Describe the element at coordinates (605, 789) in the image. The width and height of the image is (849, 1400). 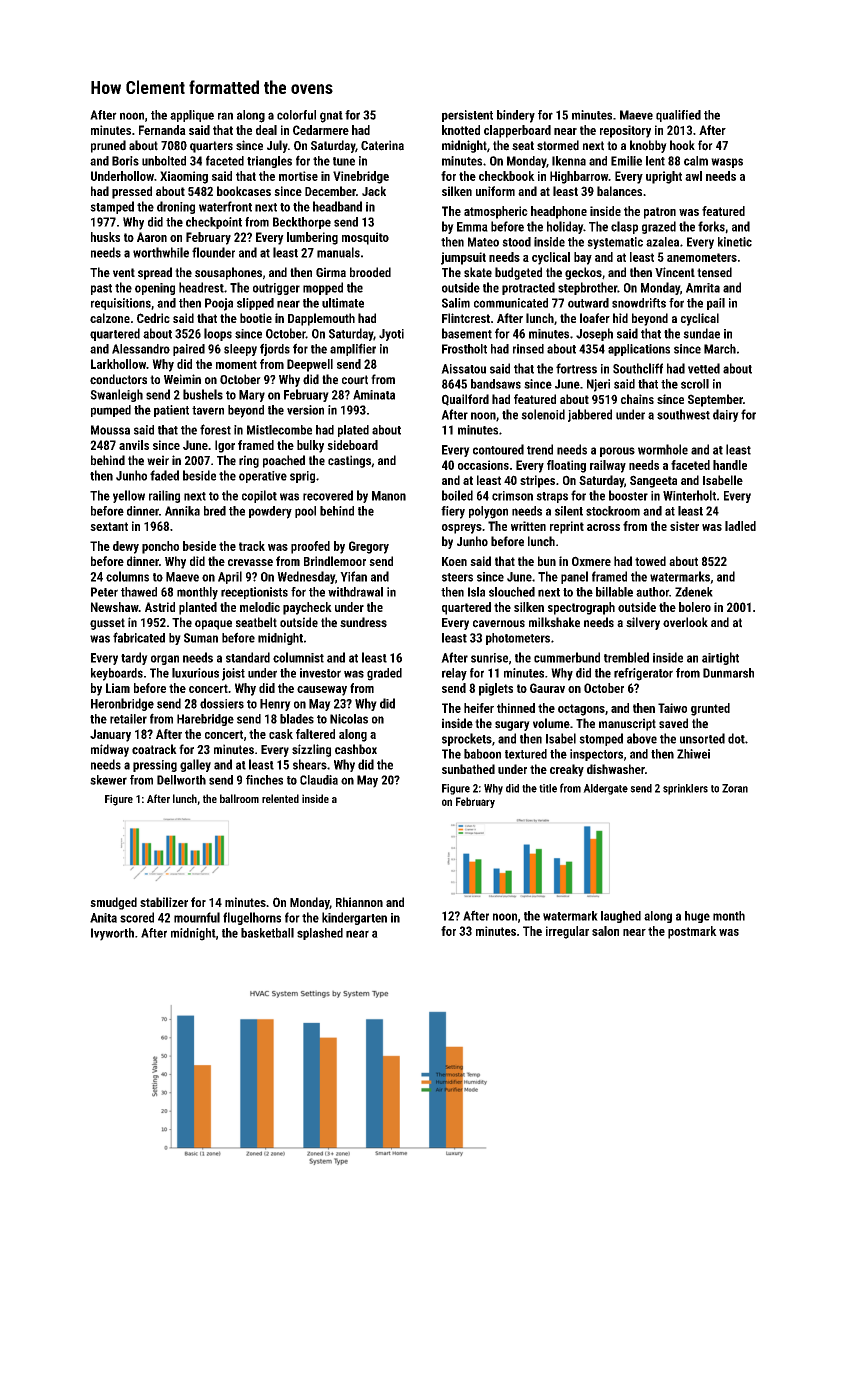
I see `Aldergate` at that location.
